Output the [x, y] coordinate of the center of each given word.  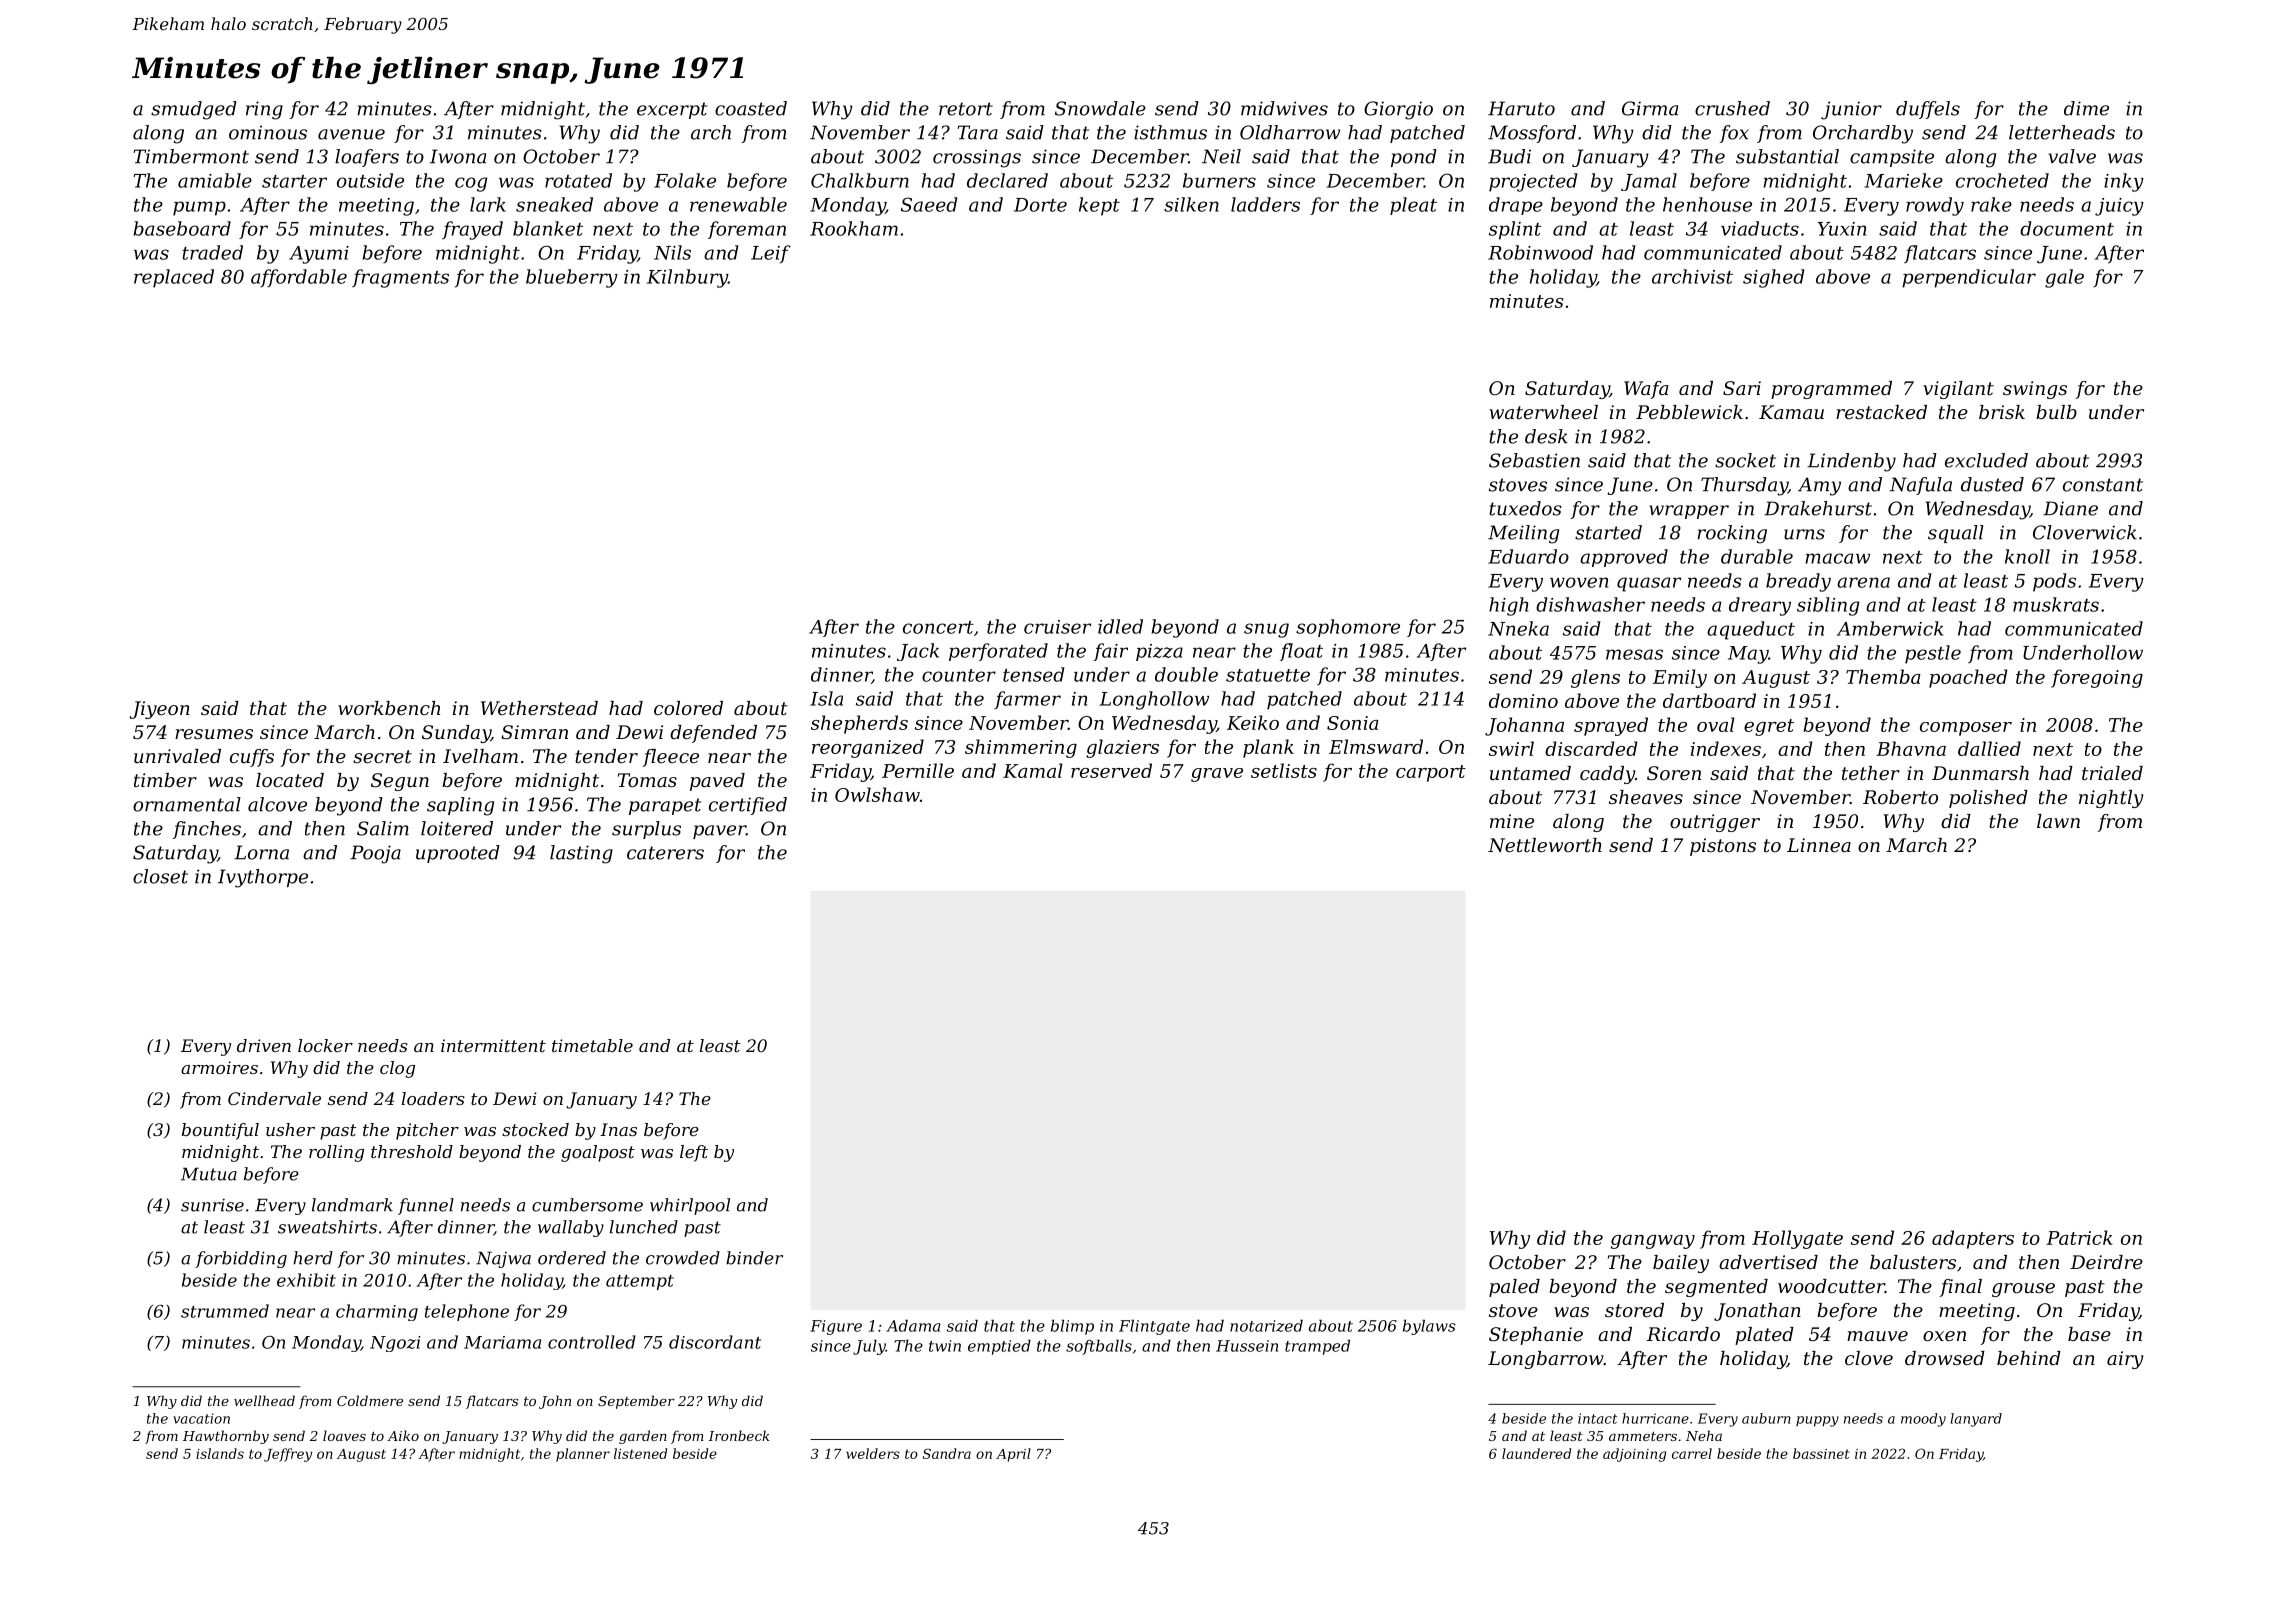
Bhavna [1911, 748]
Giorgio [1398, 110]
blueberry [572, 278]
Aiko [403, 1435]
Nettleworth [1545, 845]
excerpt [672, 110]
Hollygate [1797, 1239]
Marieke [1904, 180]
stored [1634, 1310]
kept [1099, 206]
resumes [214, 734]
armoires [219, 1067]
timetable [592, 1045]
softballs [1099, 1347]
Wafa [1646, 390]
